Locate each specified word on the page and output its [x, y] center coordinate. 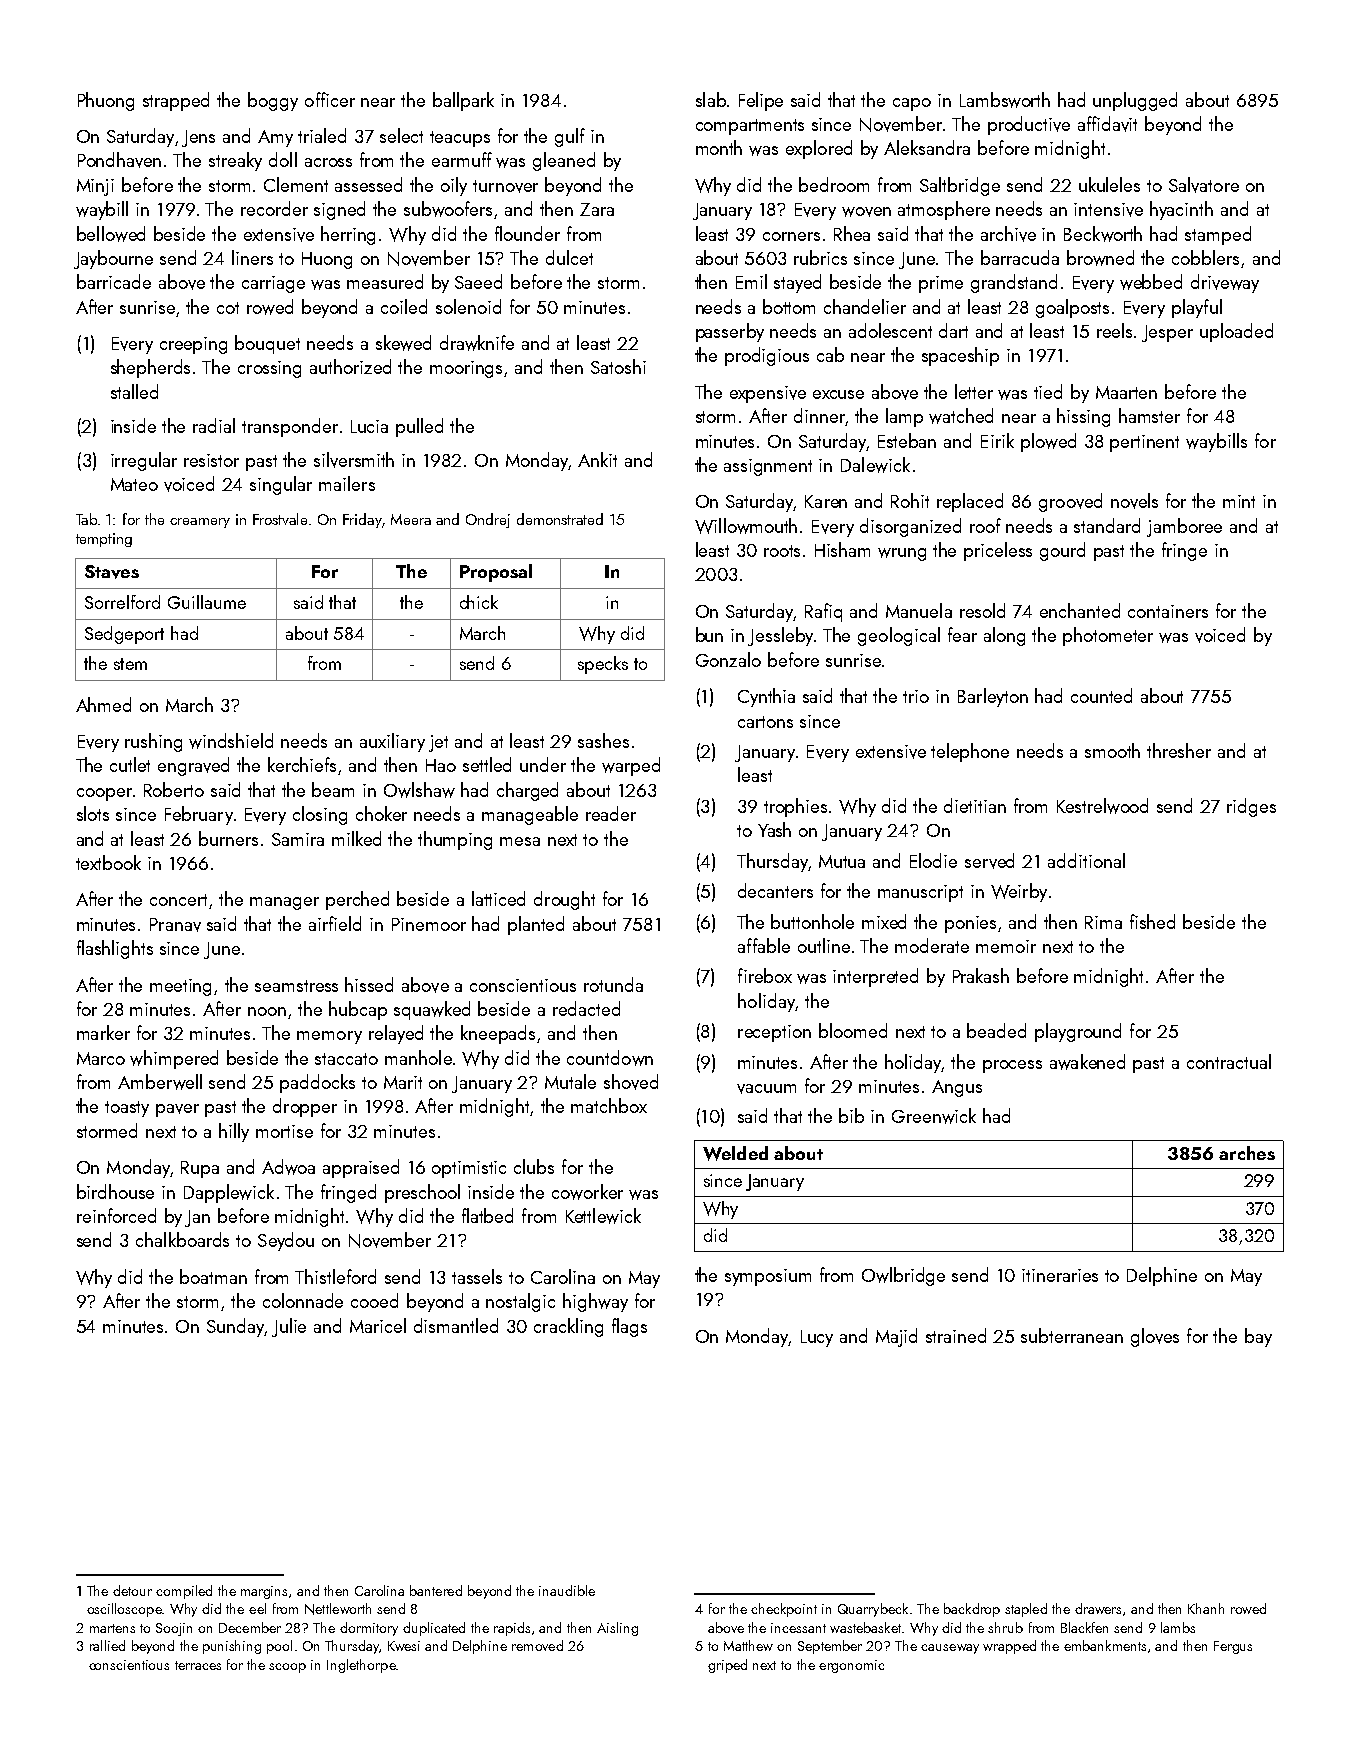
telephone [970, 752]
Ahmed [103, 704]
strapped [176, 101]
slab [711, 99]
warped [631, 766]
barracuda [1020, 257]
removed [537, 1645]
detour [132, 1590]
